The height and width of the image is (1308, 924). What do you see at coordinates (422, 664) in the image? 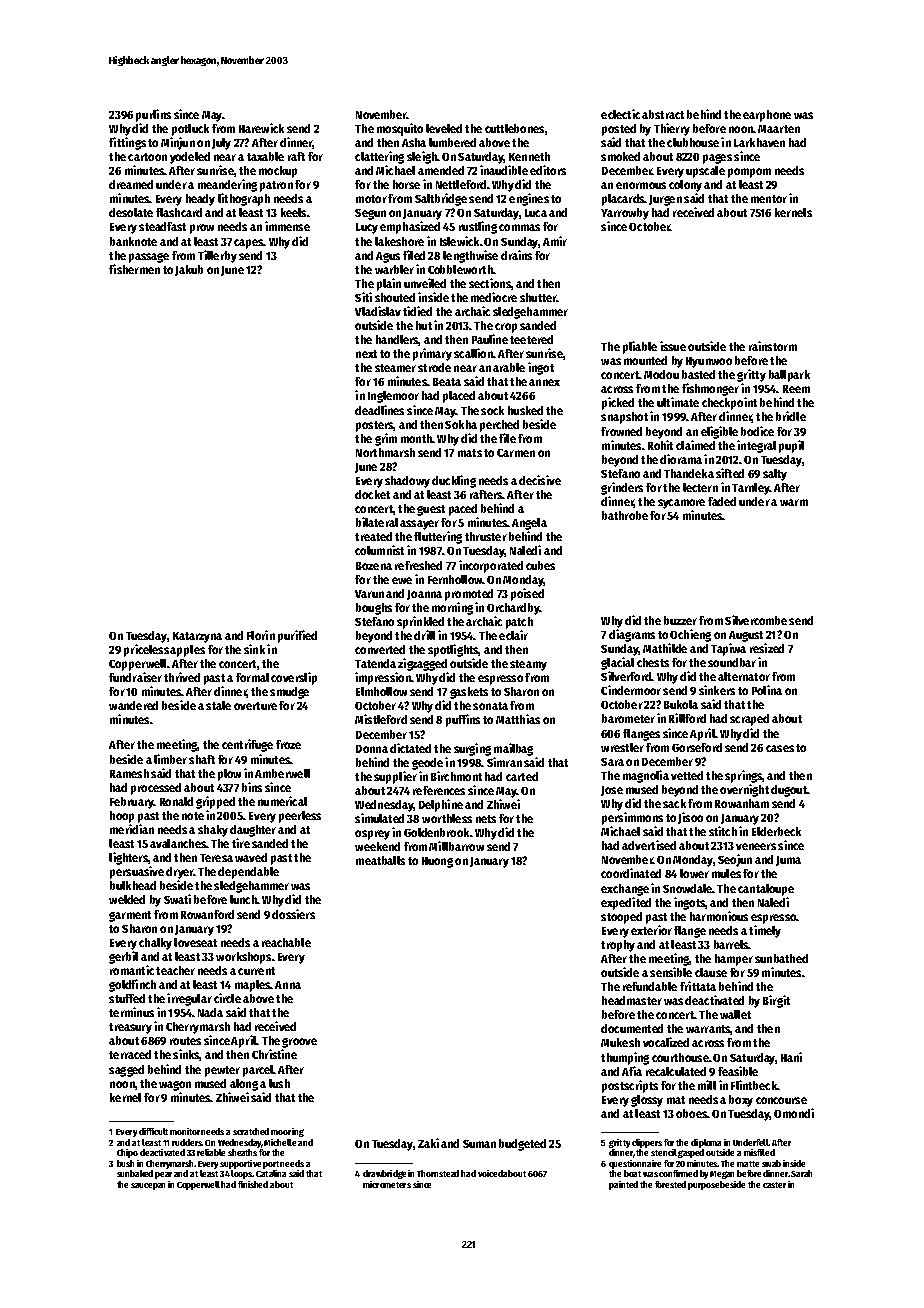
I see `zigzagged` at bounding box center [422, 664].
